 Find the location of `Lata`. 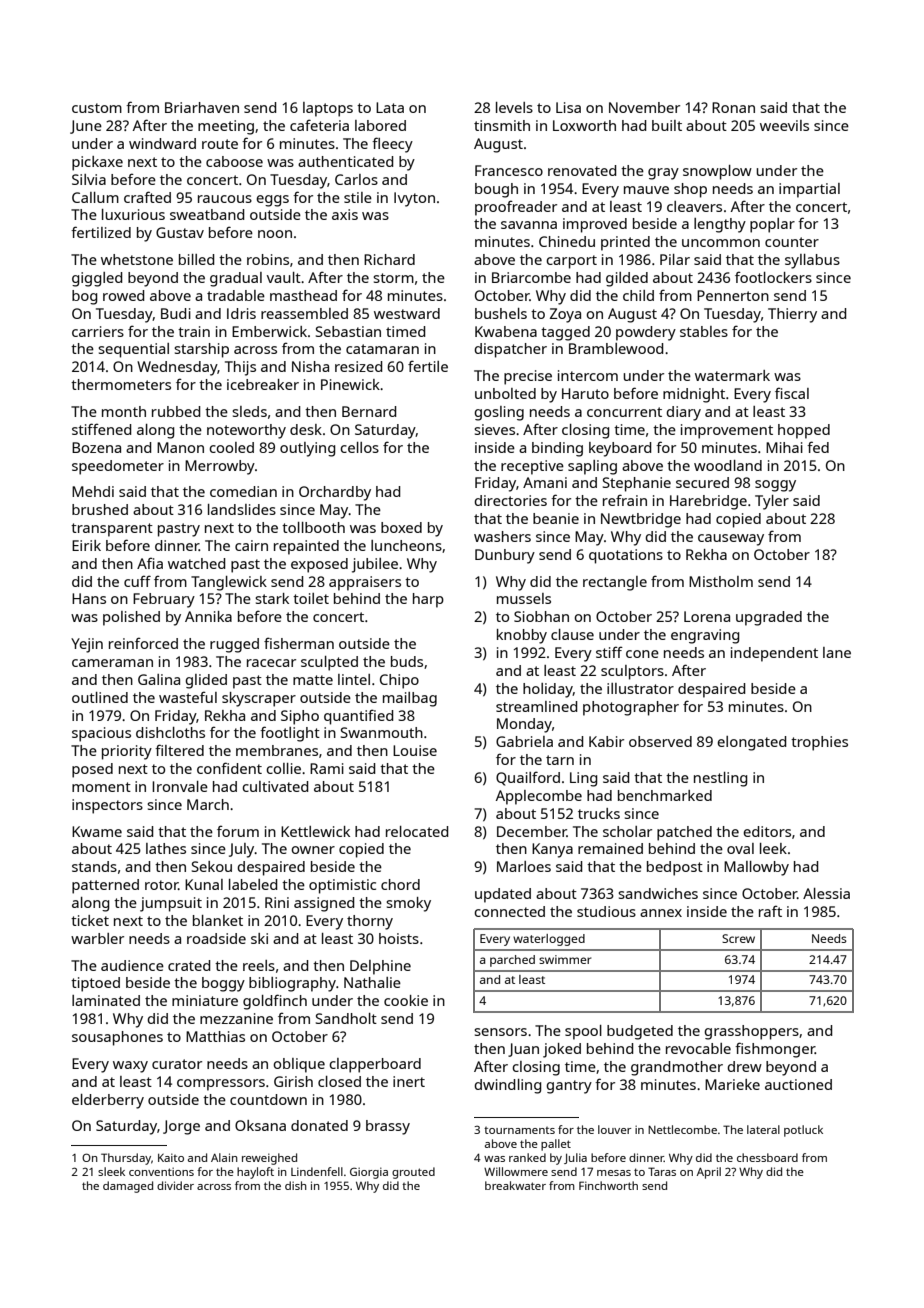

Lata is located at coordinates (390, 107).
